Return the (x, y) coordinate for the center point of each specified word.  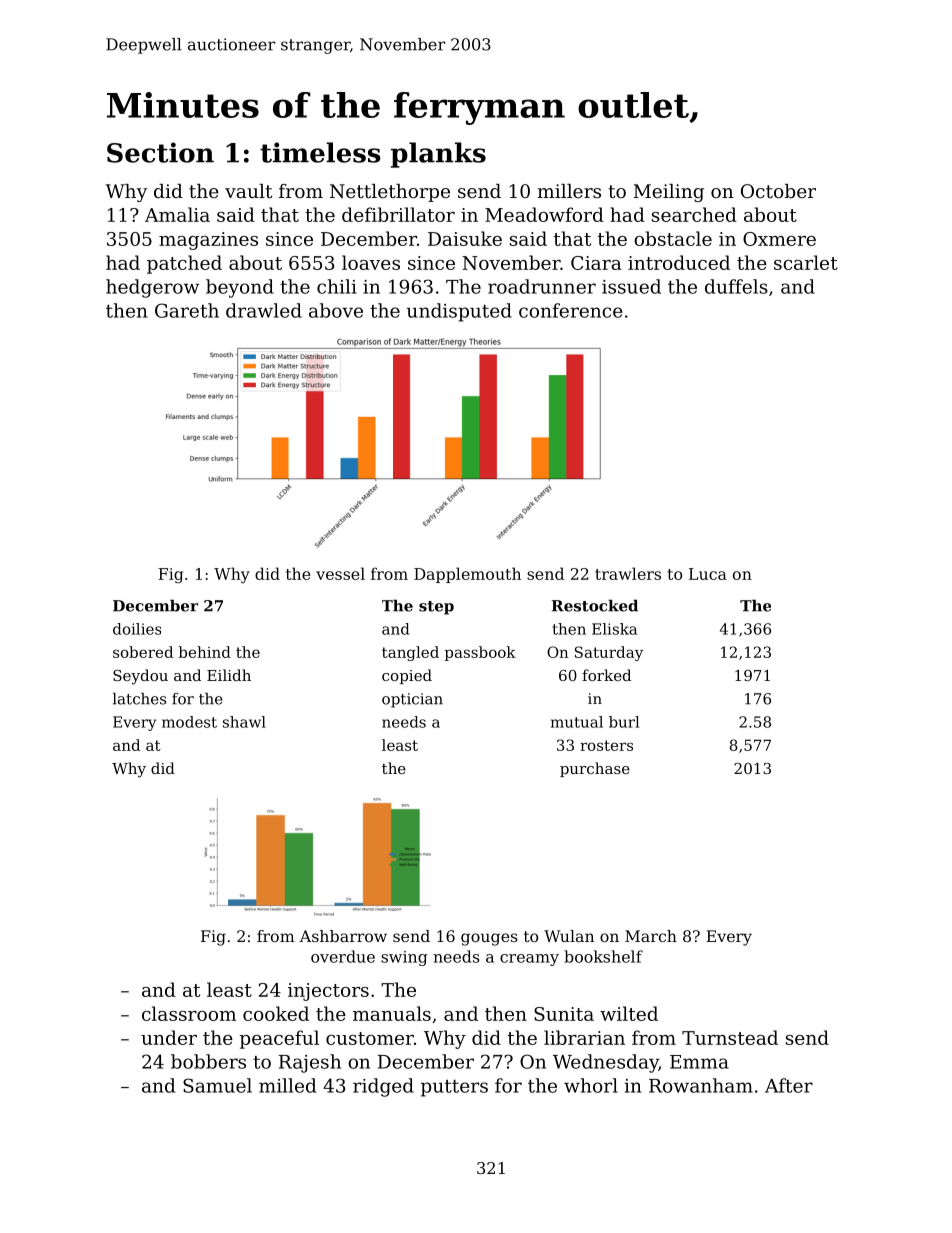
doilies (137, 629)
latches (139, 699)
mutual (577, 722)
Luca (708, 574)
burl (624, 722)
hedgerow (152, 288)
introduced (679, 262)
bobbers (208, 1061)
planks (438, 155)
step (436, 608)
